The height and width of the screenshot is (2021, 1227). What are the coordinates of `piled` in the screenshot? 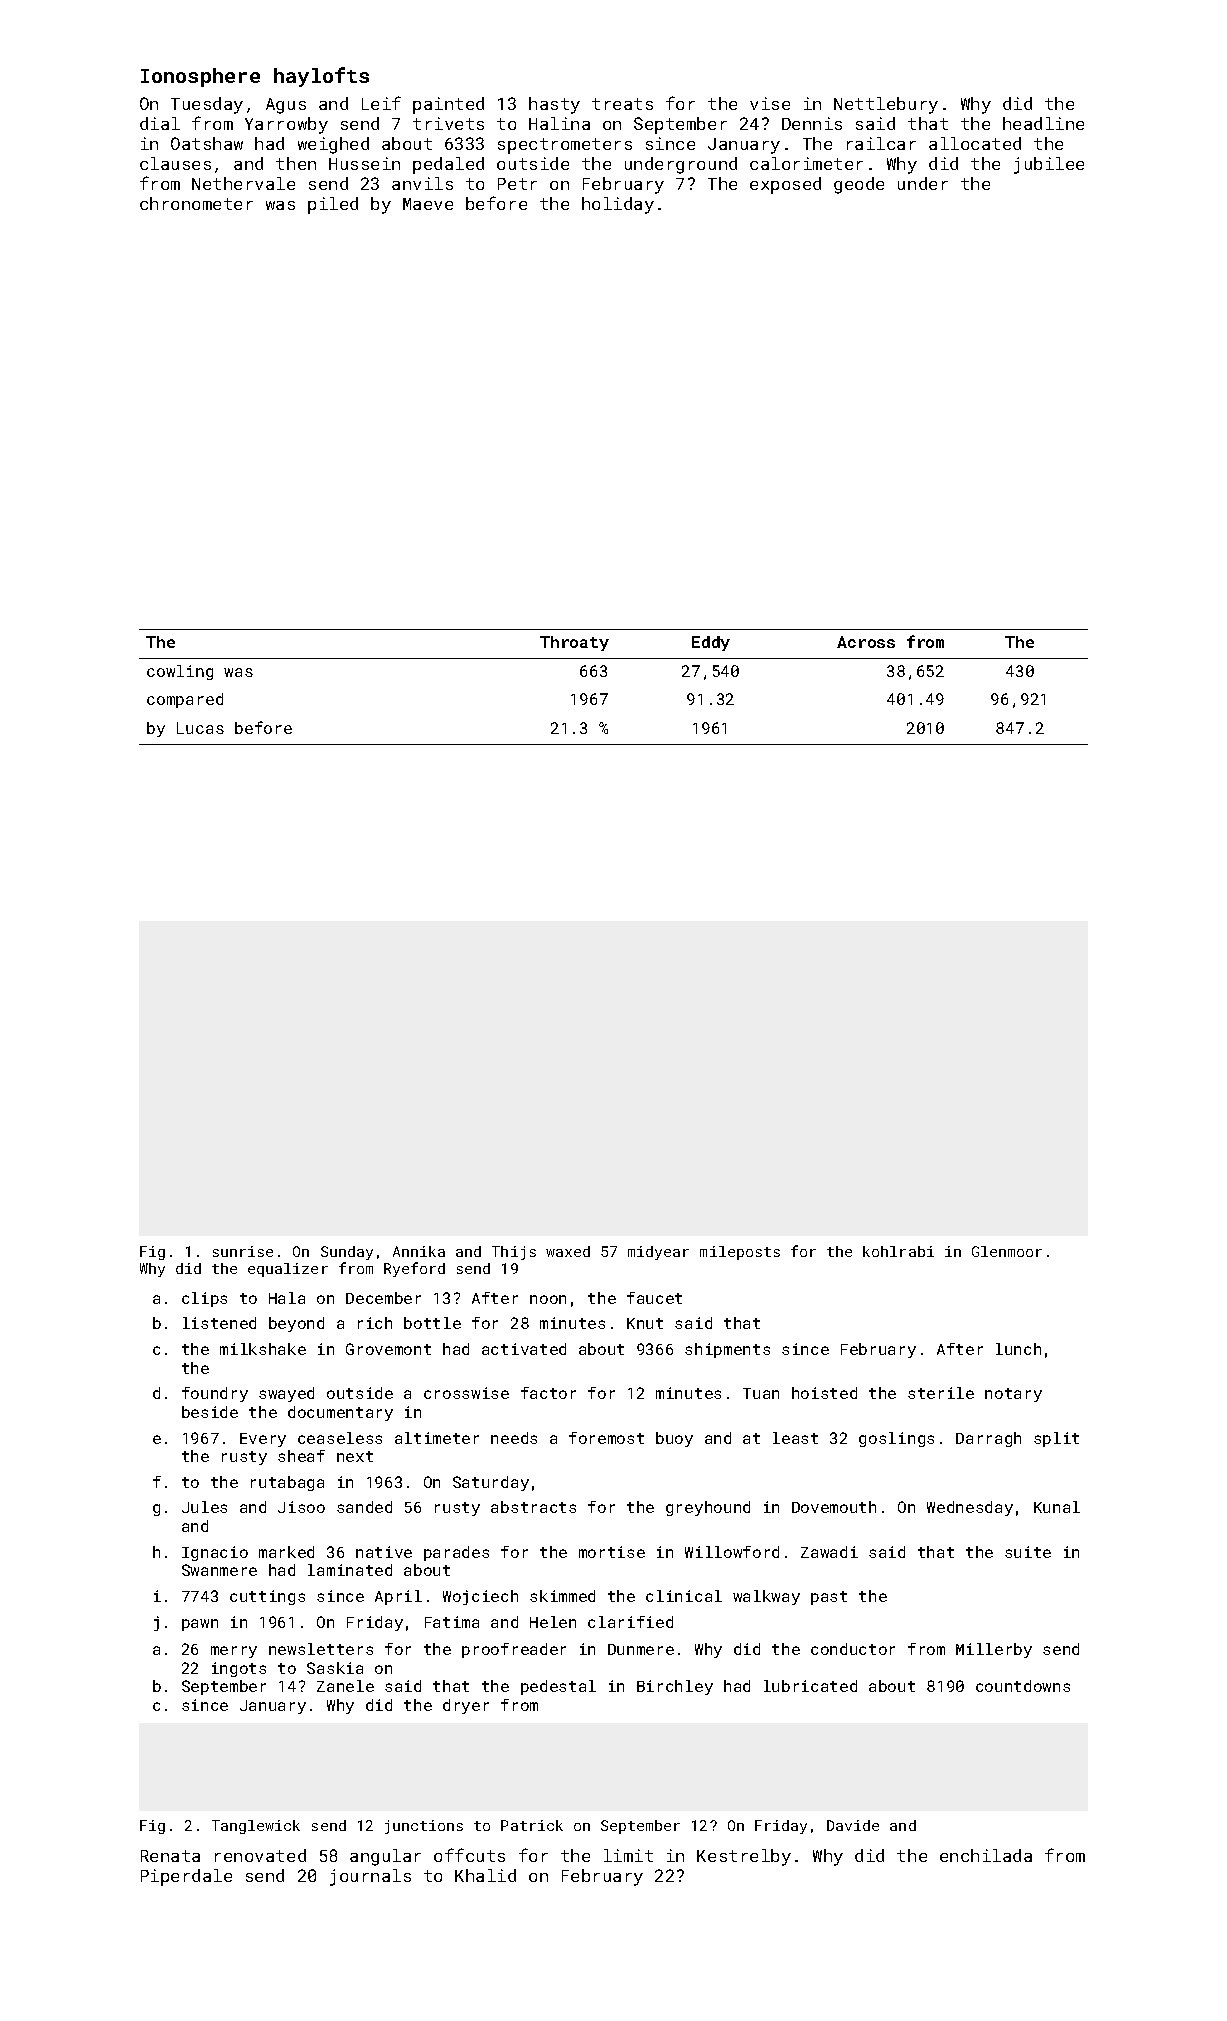 It's located at (333, 205).
